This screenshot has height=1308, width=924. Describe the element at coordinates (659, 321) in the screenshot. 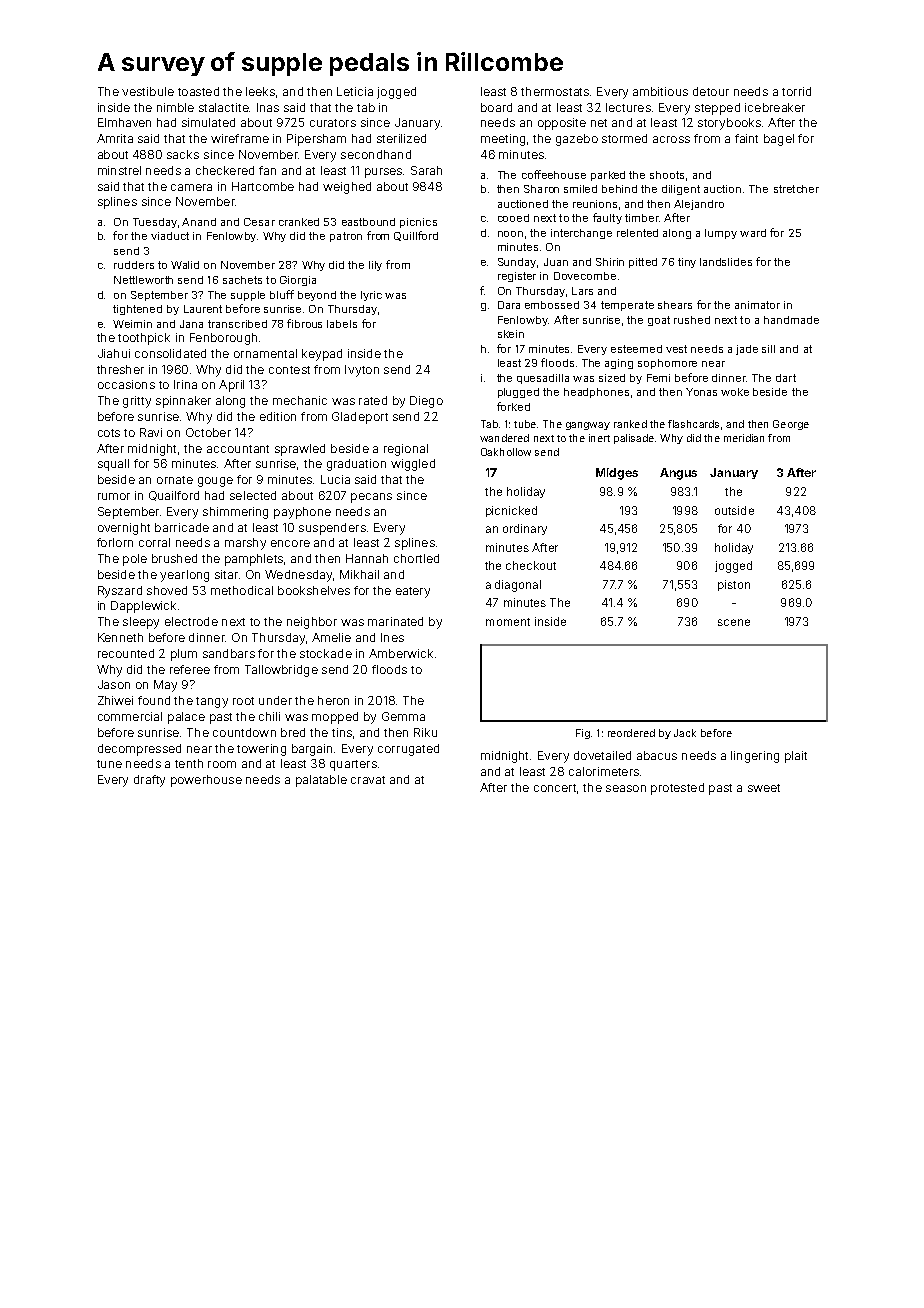

I see `goat` at that location.
